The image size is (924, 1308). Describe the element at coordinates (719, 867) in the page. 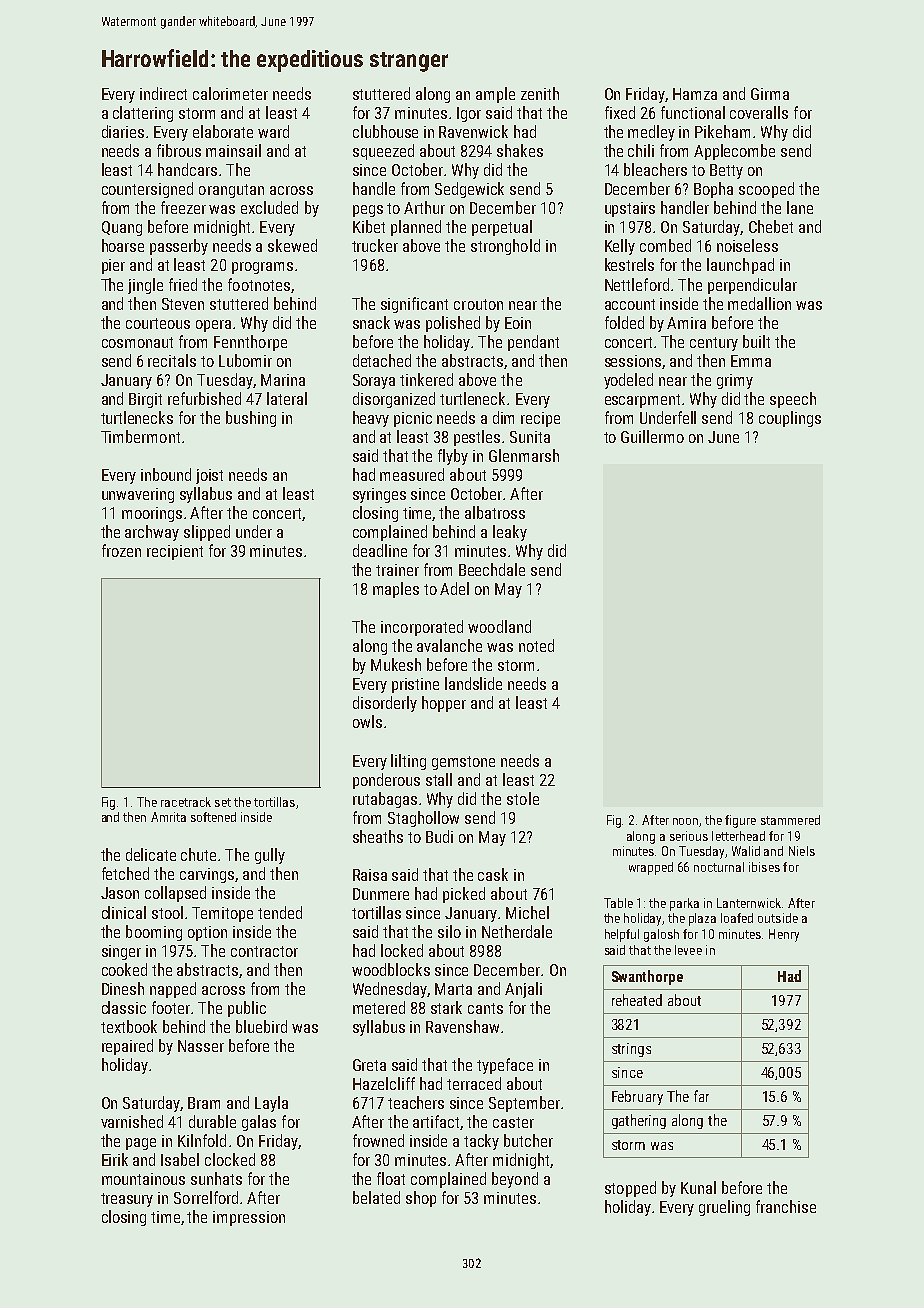

I see `nocturnal` at that location.
